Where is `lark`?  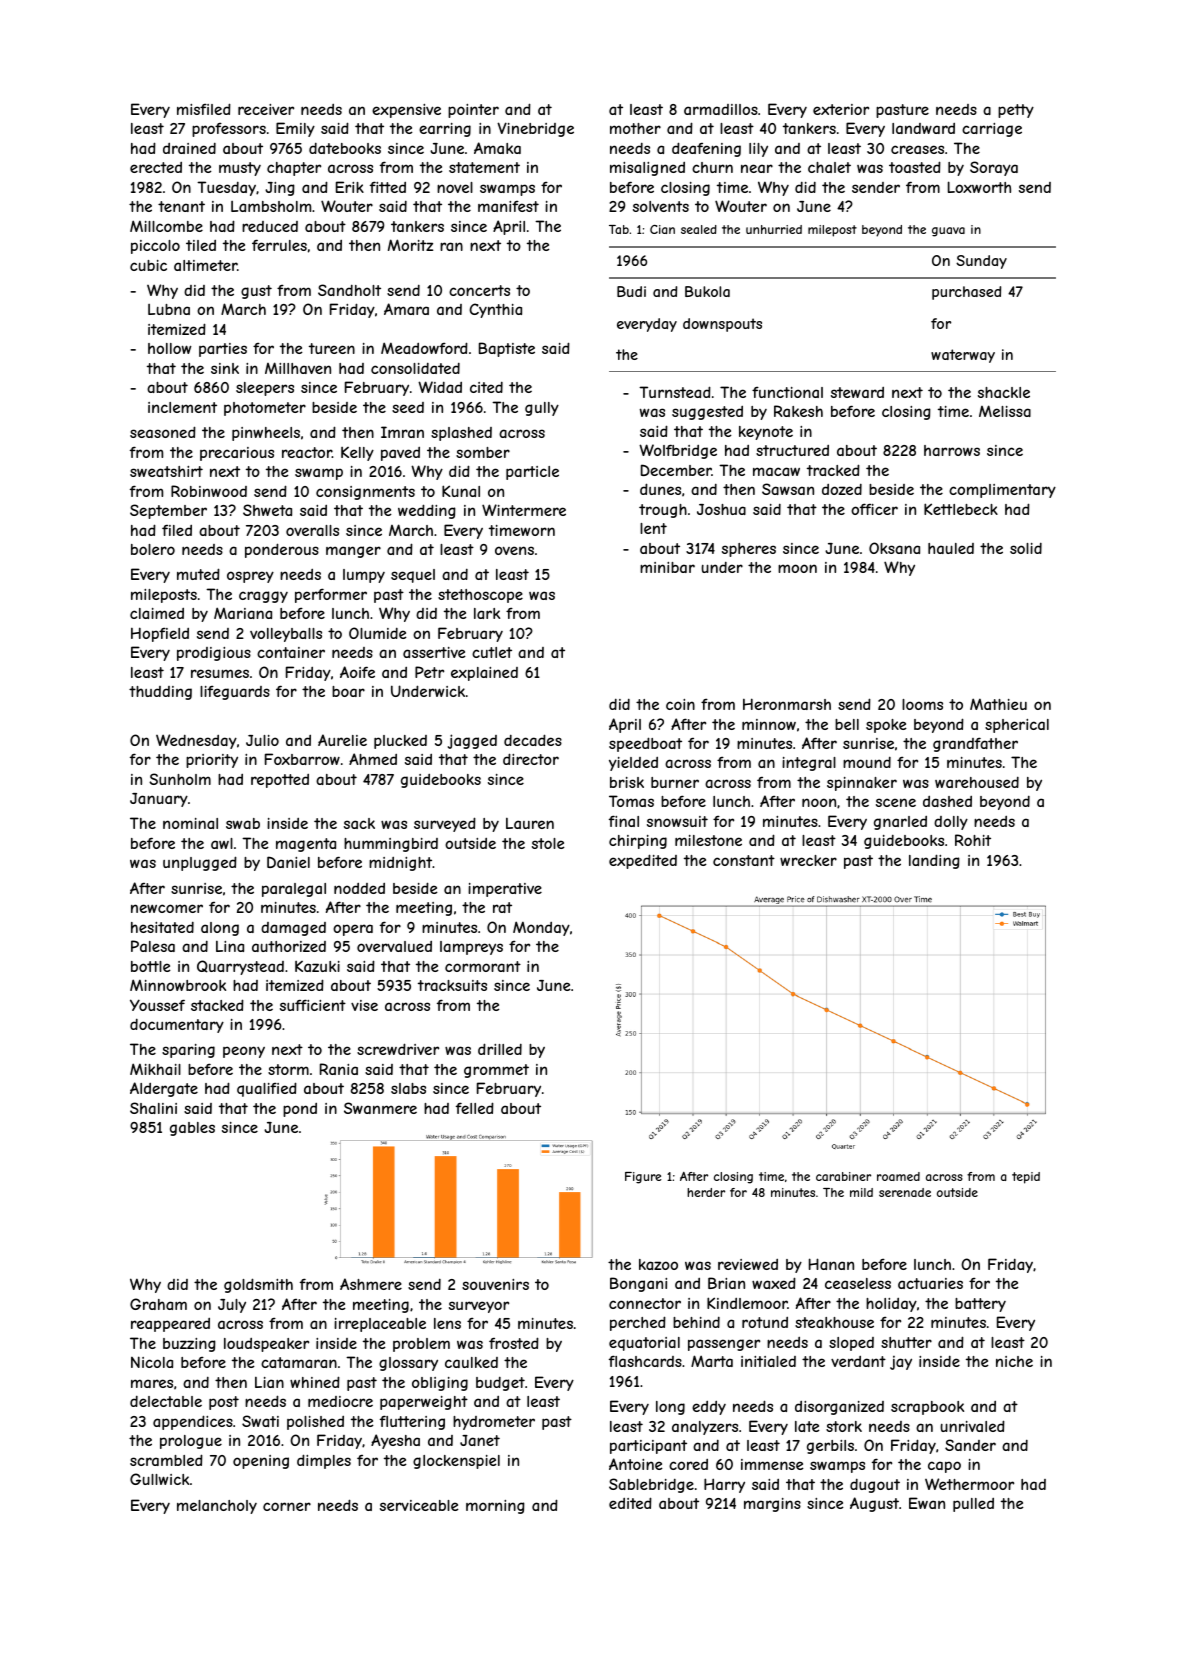
lark is located at coordinates (487, 613).
